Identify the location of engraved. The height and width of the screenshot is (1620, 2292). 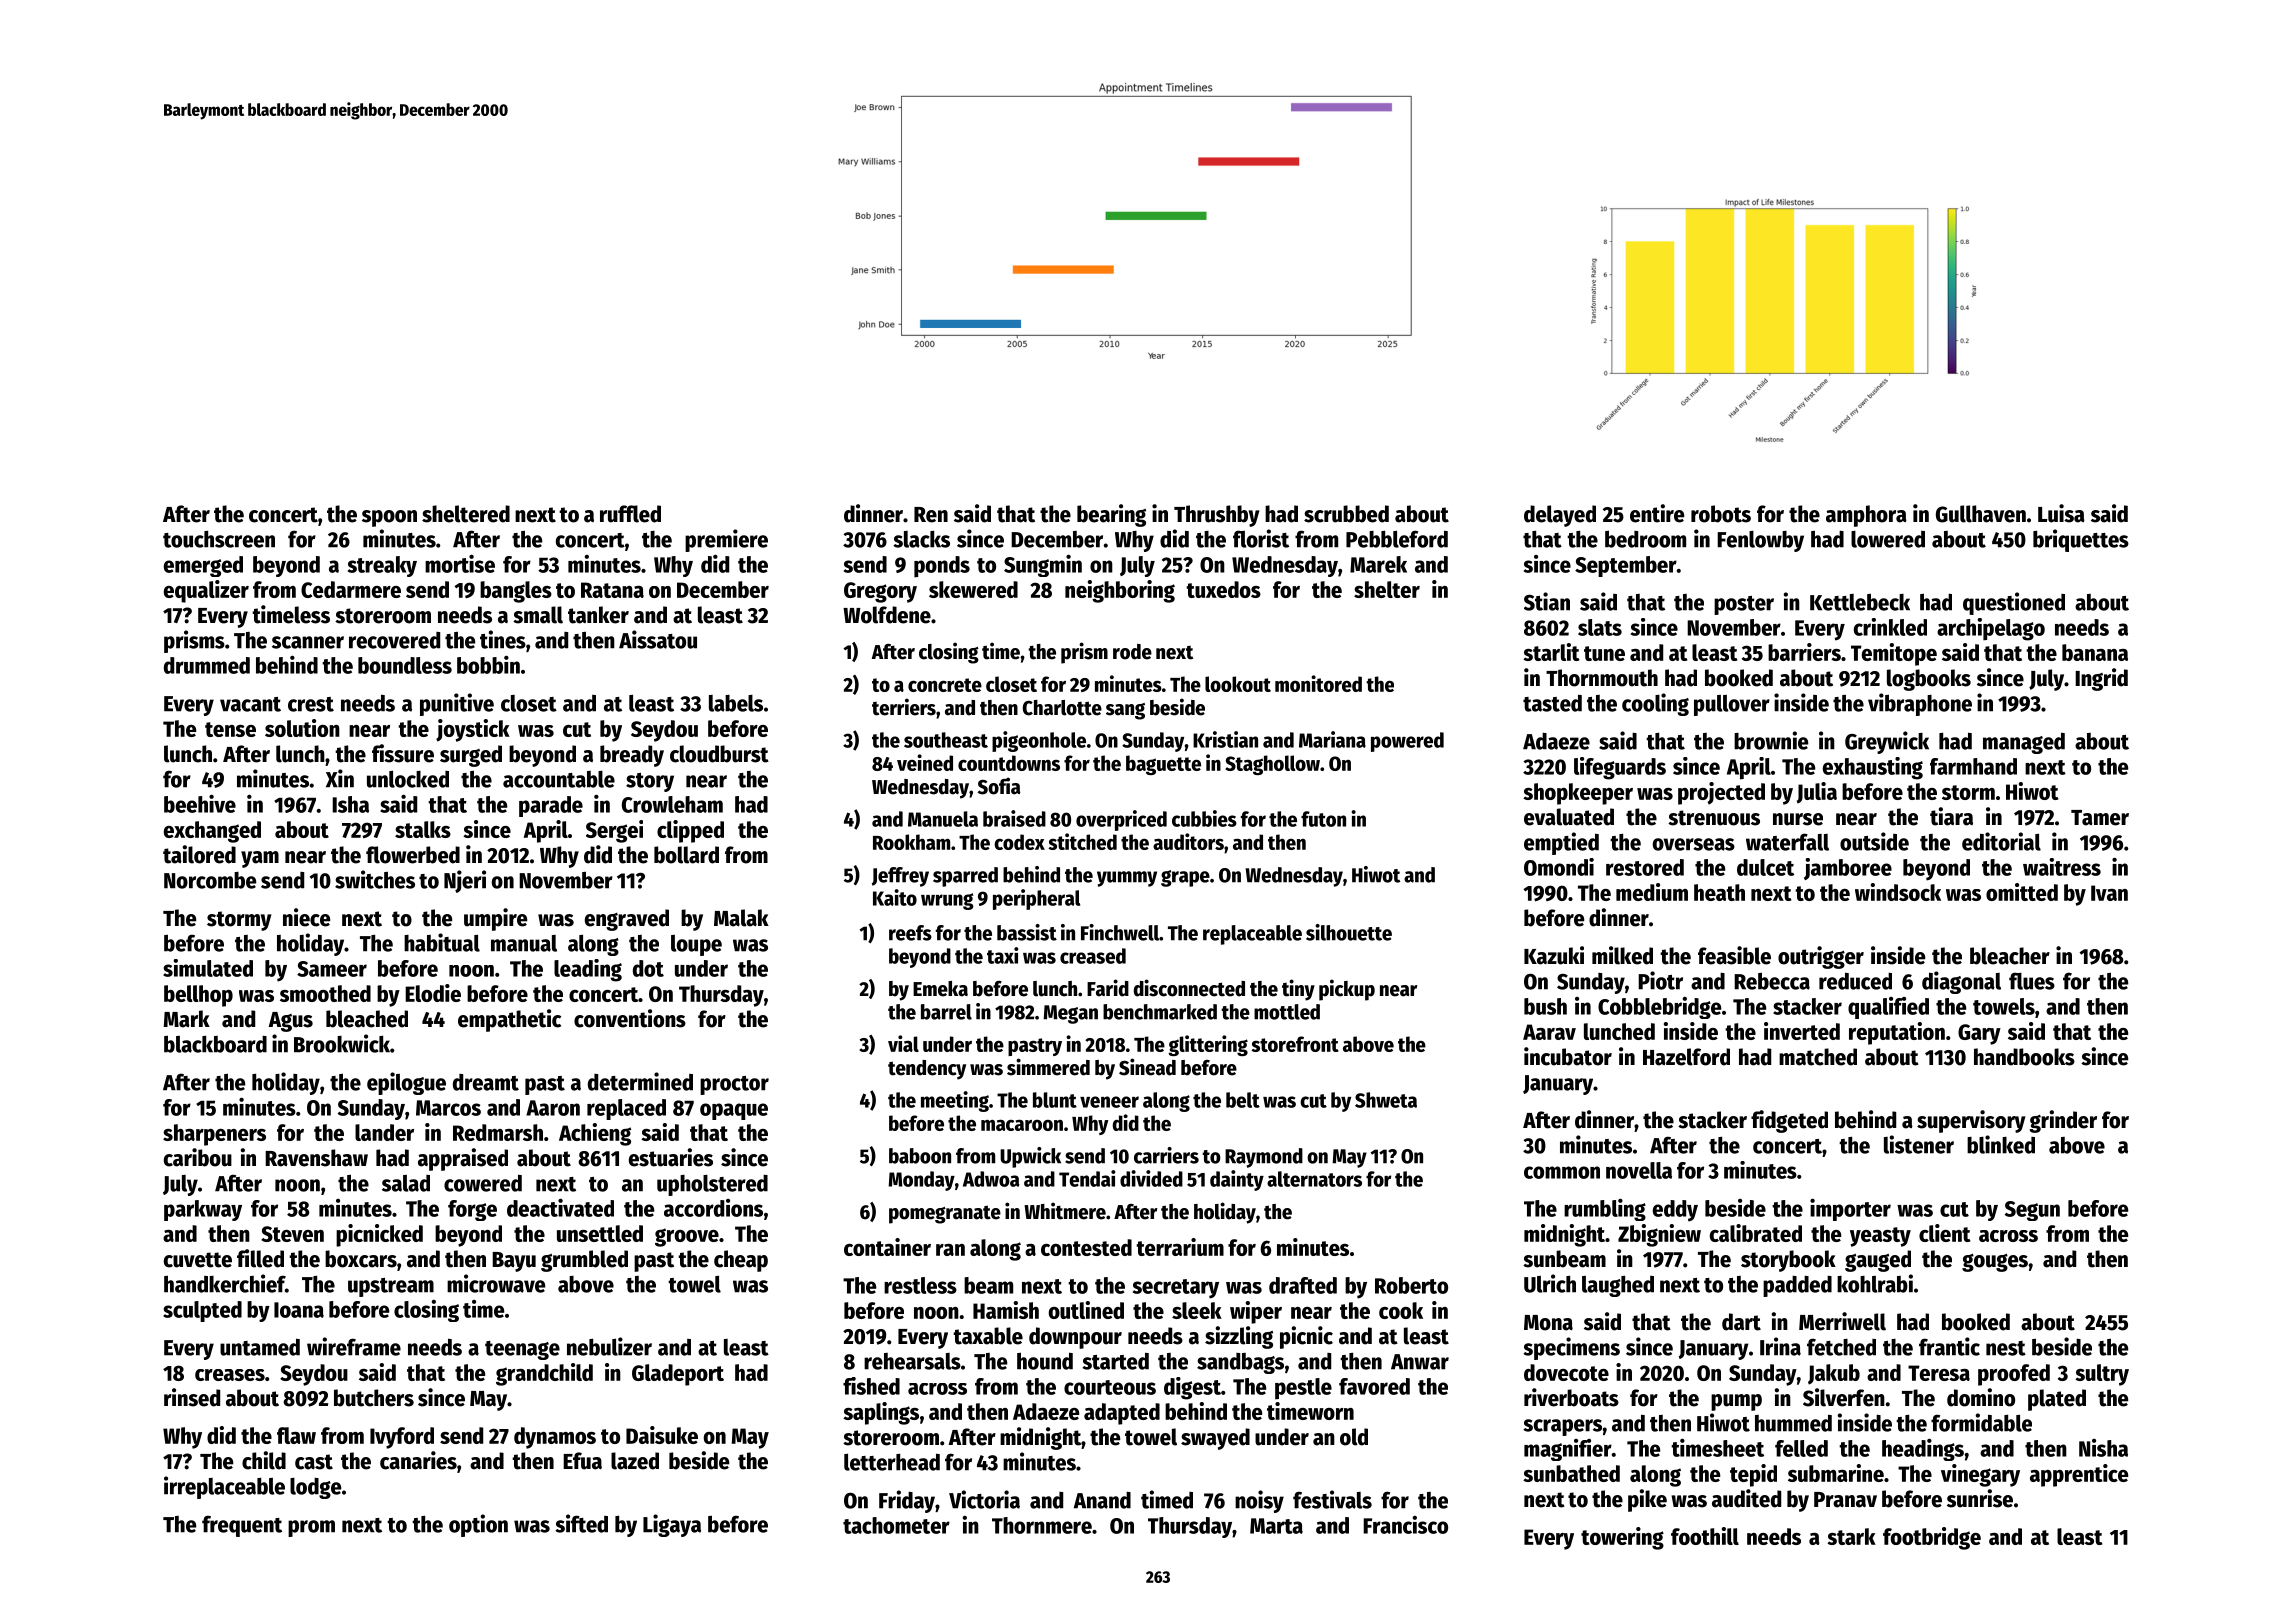
(627, 920).
